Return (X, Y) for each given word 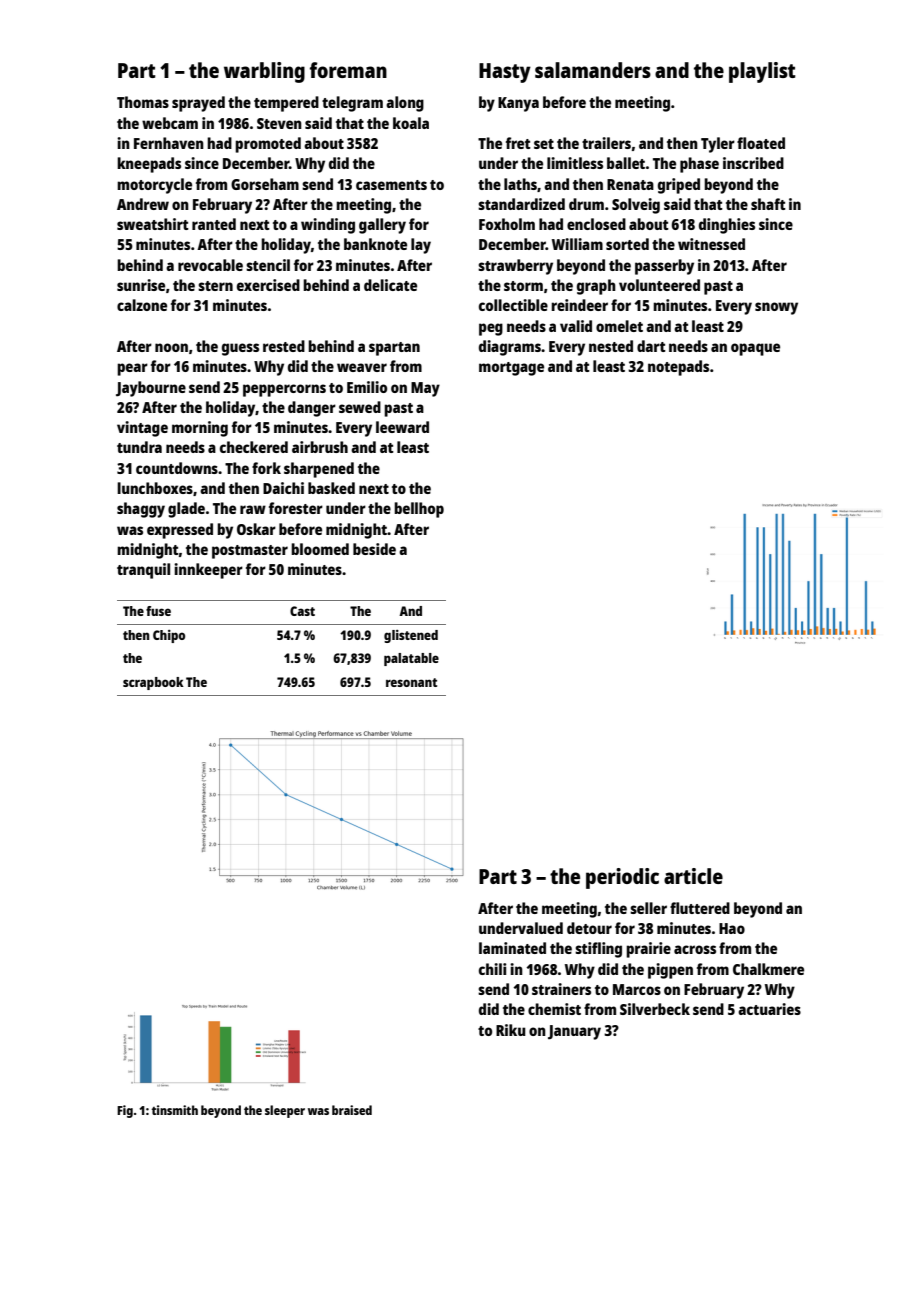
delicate (390, 285)
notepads (678, 368)
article (693, 876)
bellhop (419, 510)
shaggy (141, 510)
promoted (268, 145)
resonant (411, 682)
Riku (511, 1030)
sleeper (285, 1111)
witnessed (711, 244)
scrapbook (153, 683)
